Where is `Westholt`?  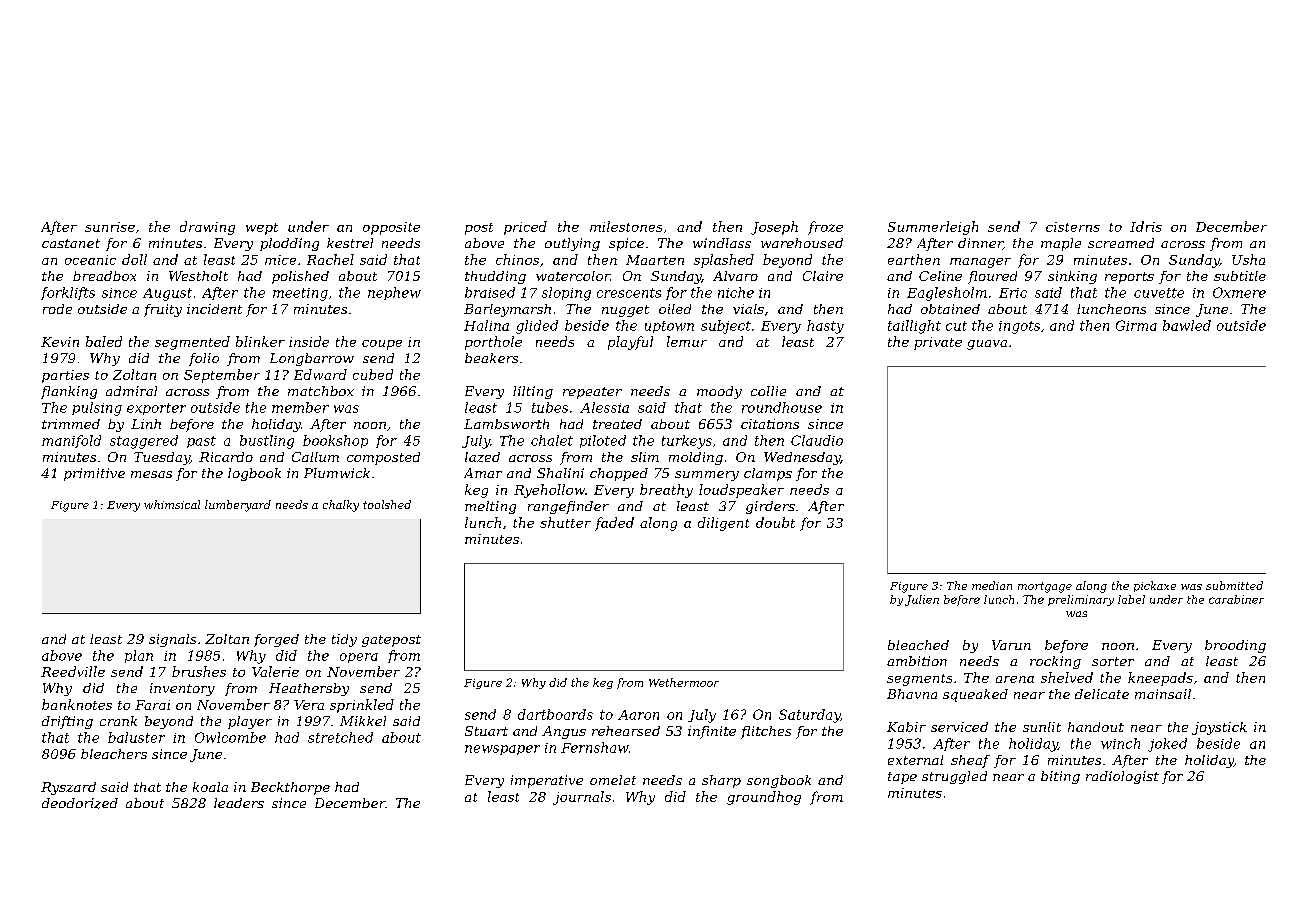 Westholt is located at coordinates (198, 276).
